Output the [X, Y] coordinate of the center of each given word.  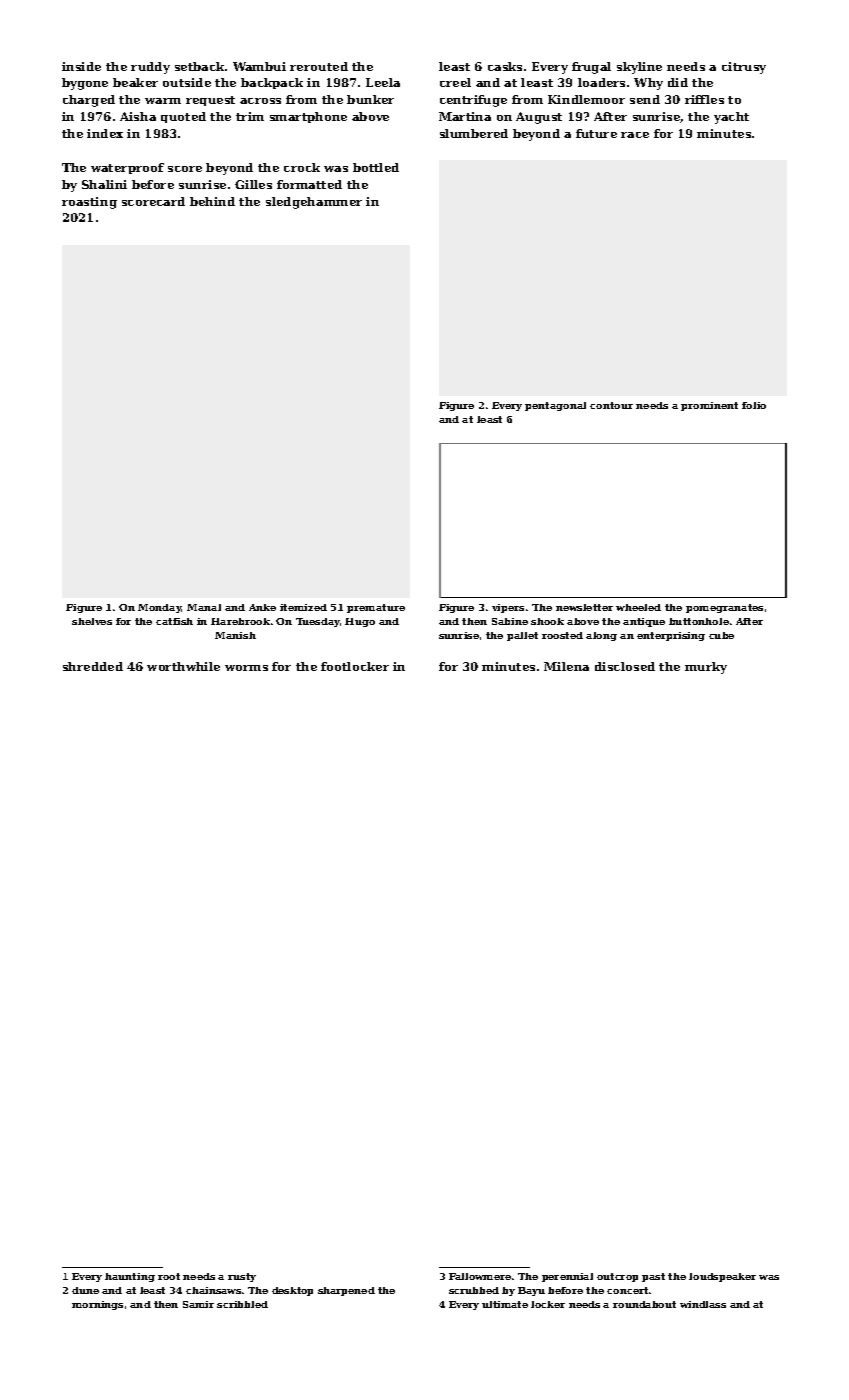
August [539, 118]
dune [85, 1290]
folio [754, 405]
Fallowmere [480, 1276]
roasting [89, 203]
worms [246, 668]
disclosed [625, 666]
